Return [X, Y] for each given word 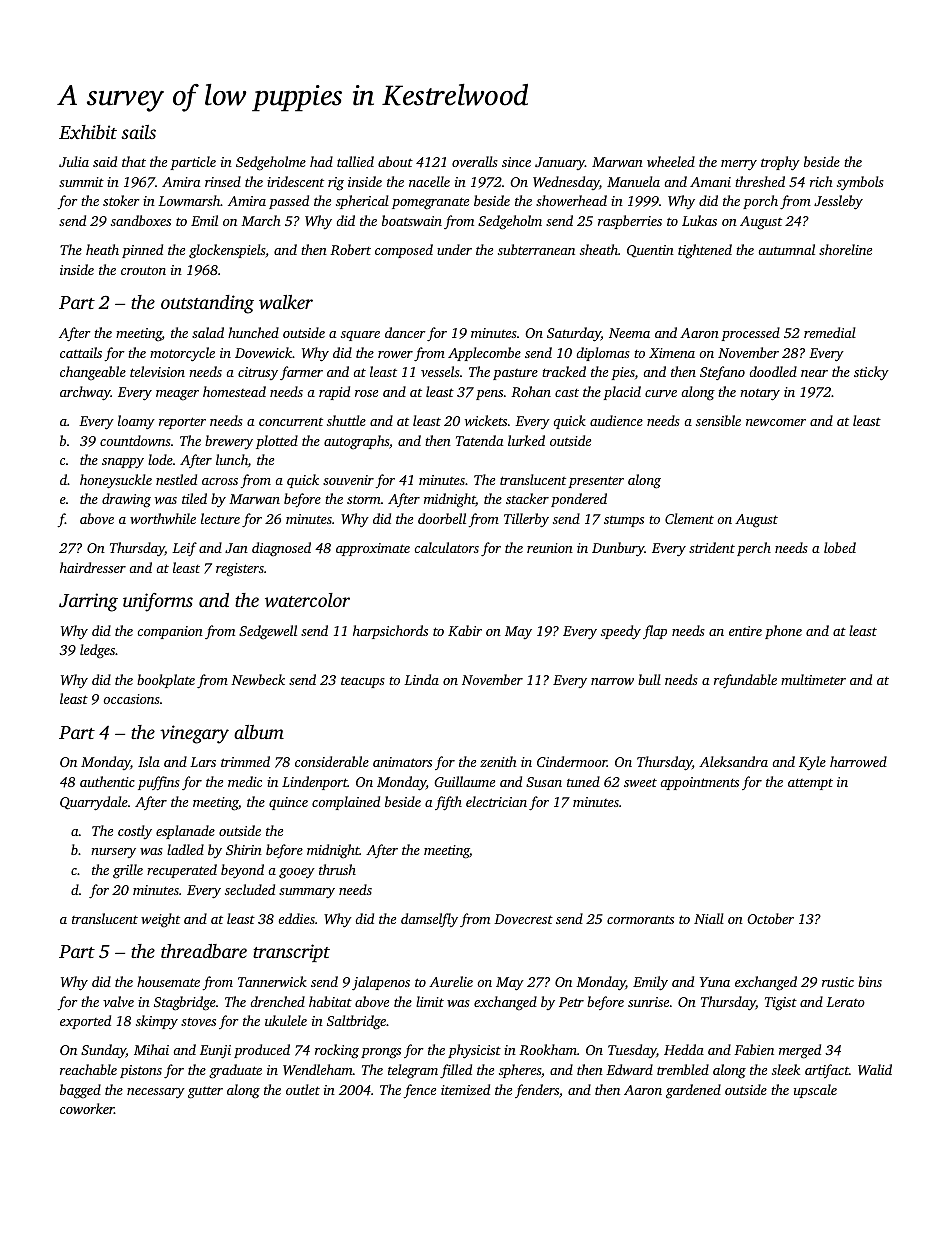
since [516, 162]
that [134, 161]
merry [739, 165]
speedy [621, 632]
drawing [126, 500]
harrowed [858, 761]
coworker [87, 1108]
